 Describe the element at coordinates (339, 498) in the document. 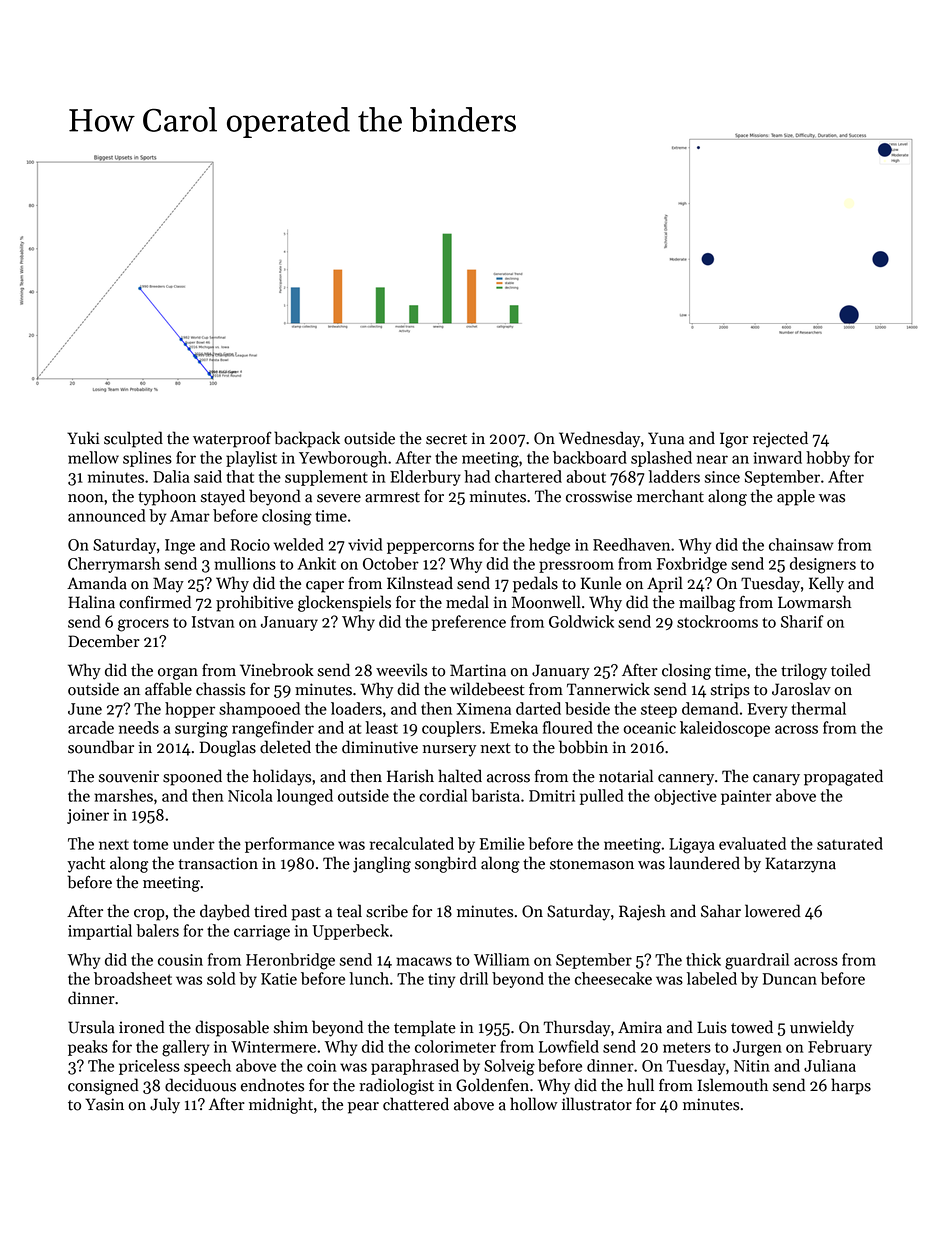

I see `severe` at that location.
